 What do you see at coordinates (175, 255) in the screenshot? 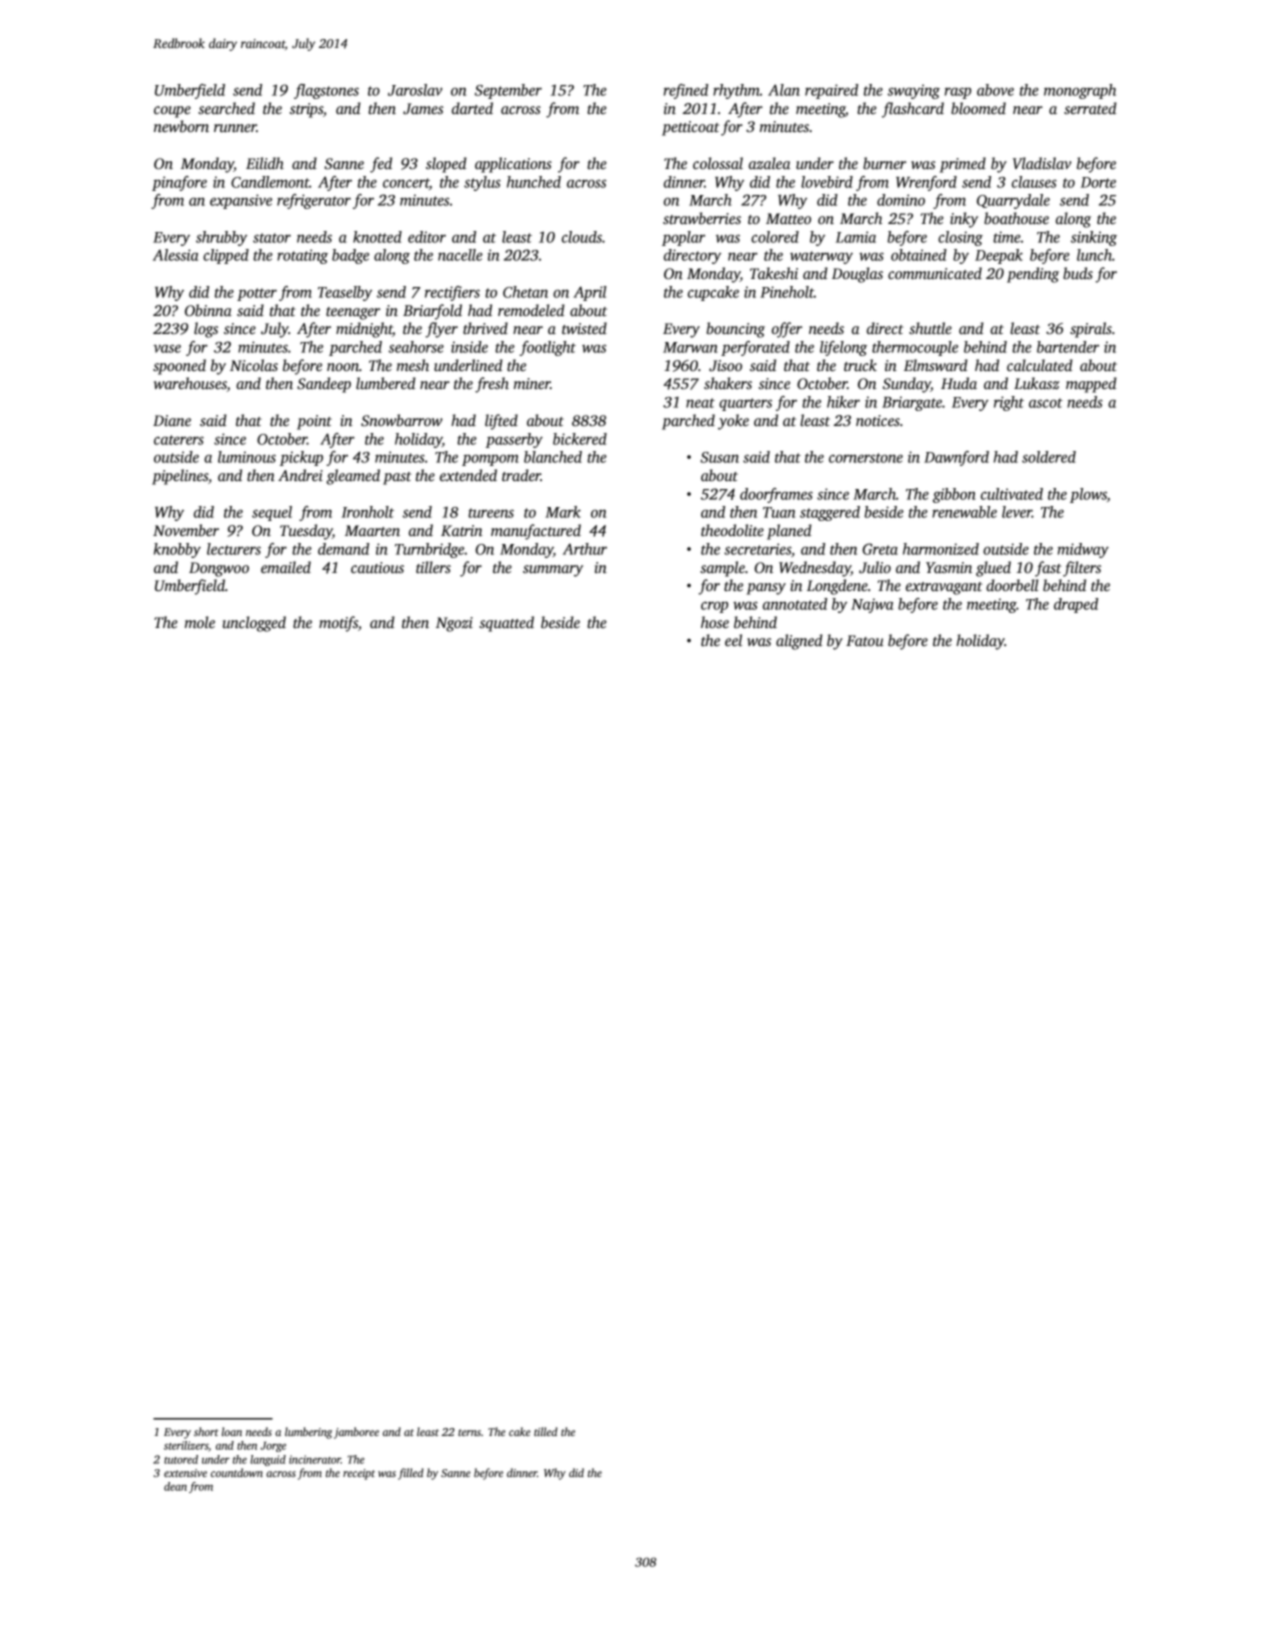
I see `Alessia` at bounding box center [175, 255].
